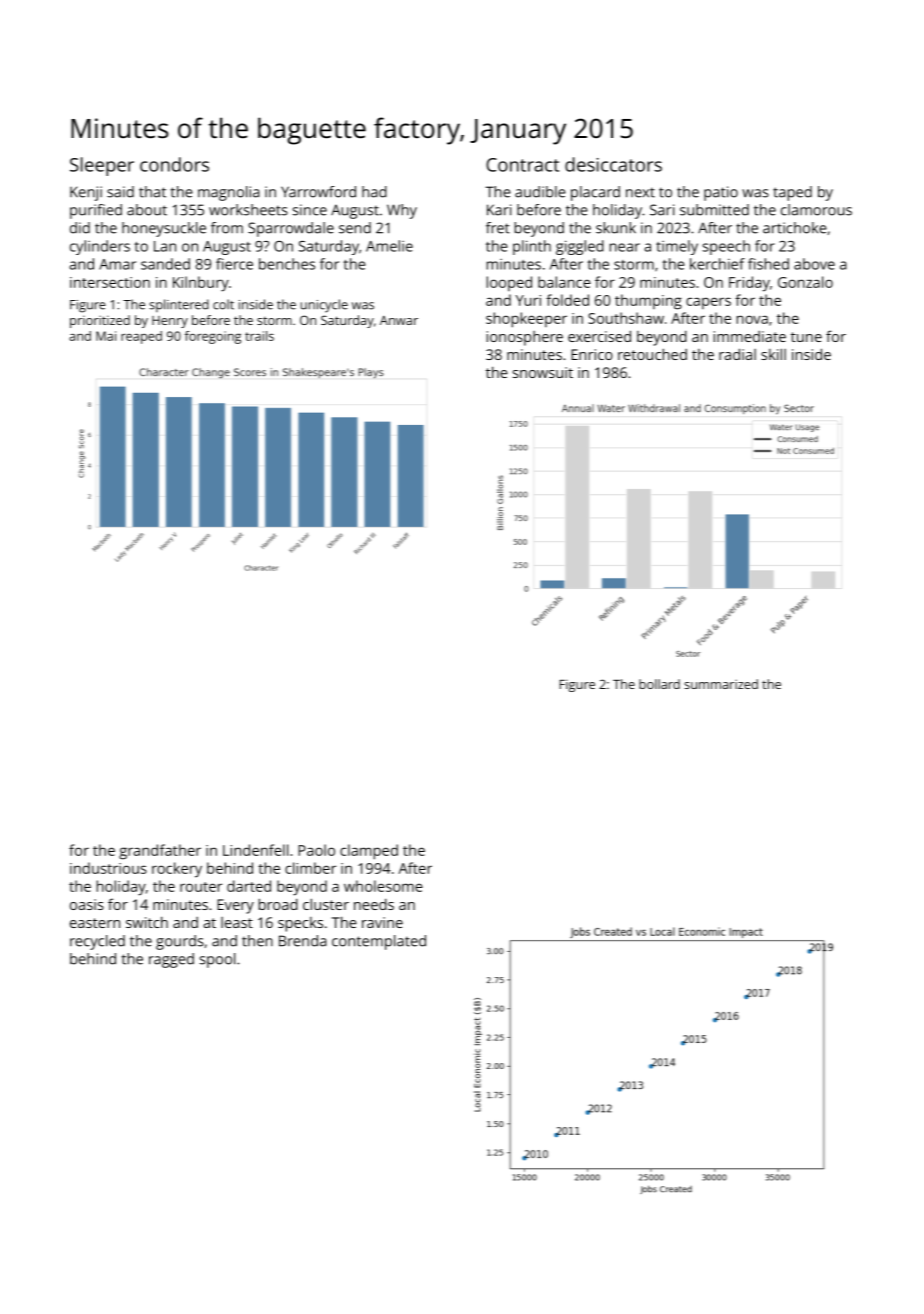 The width and height of the screenshot is (924, 1314). What do you see at coordinates (526, 320) in the screenshot?
I see `shopkeeper` at bounding box center [526, 320].
